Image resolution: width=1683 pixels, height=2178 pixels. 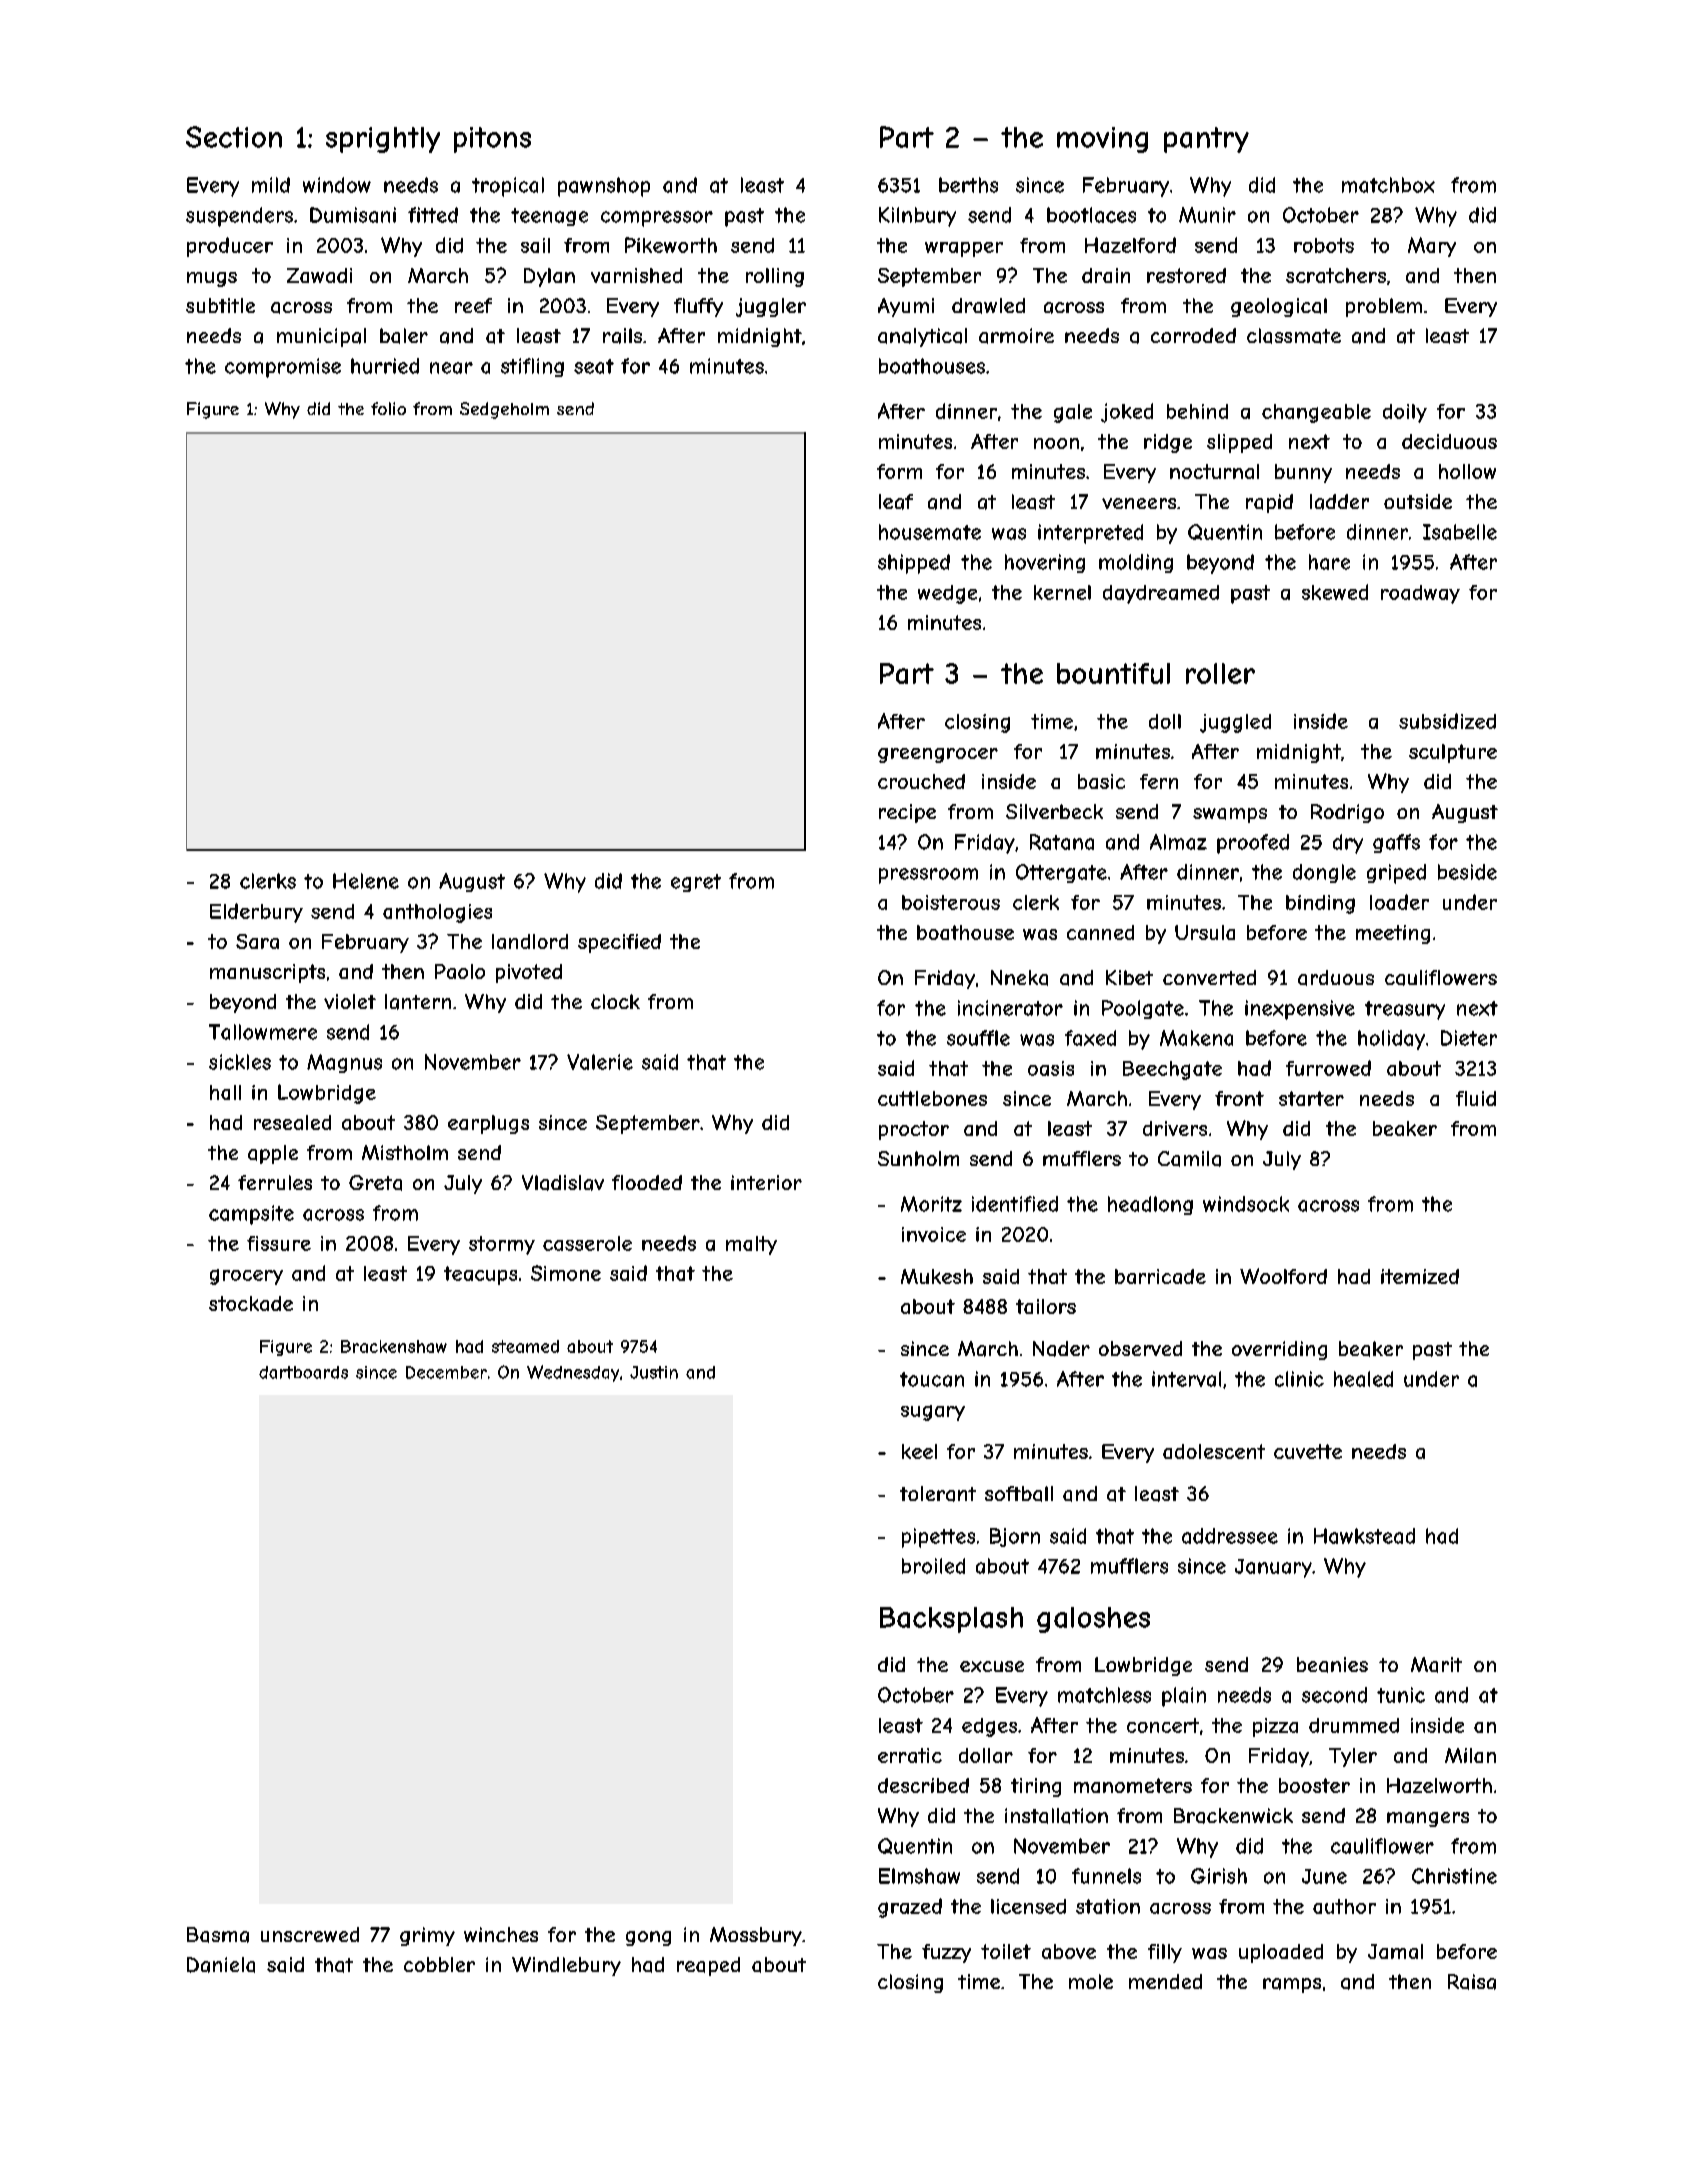 What do you see at coordinates (439, 1964) in the screenshot?
I see `cobbler` at bounding box center [439, 1964].
